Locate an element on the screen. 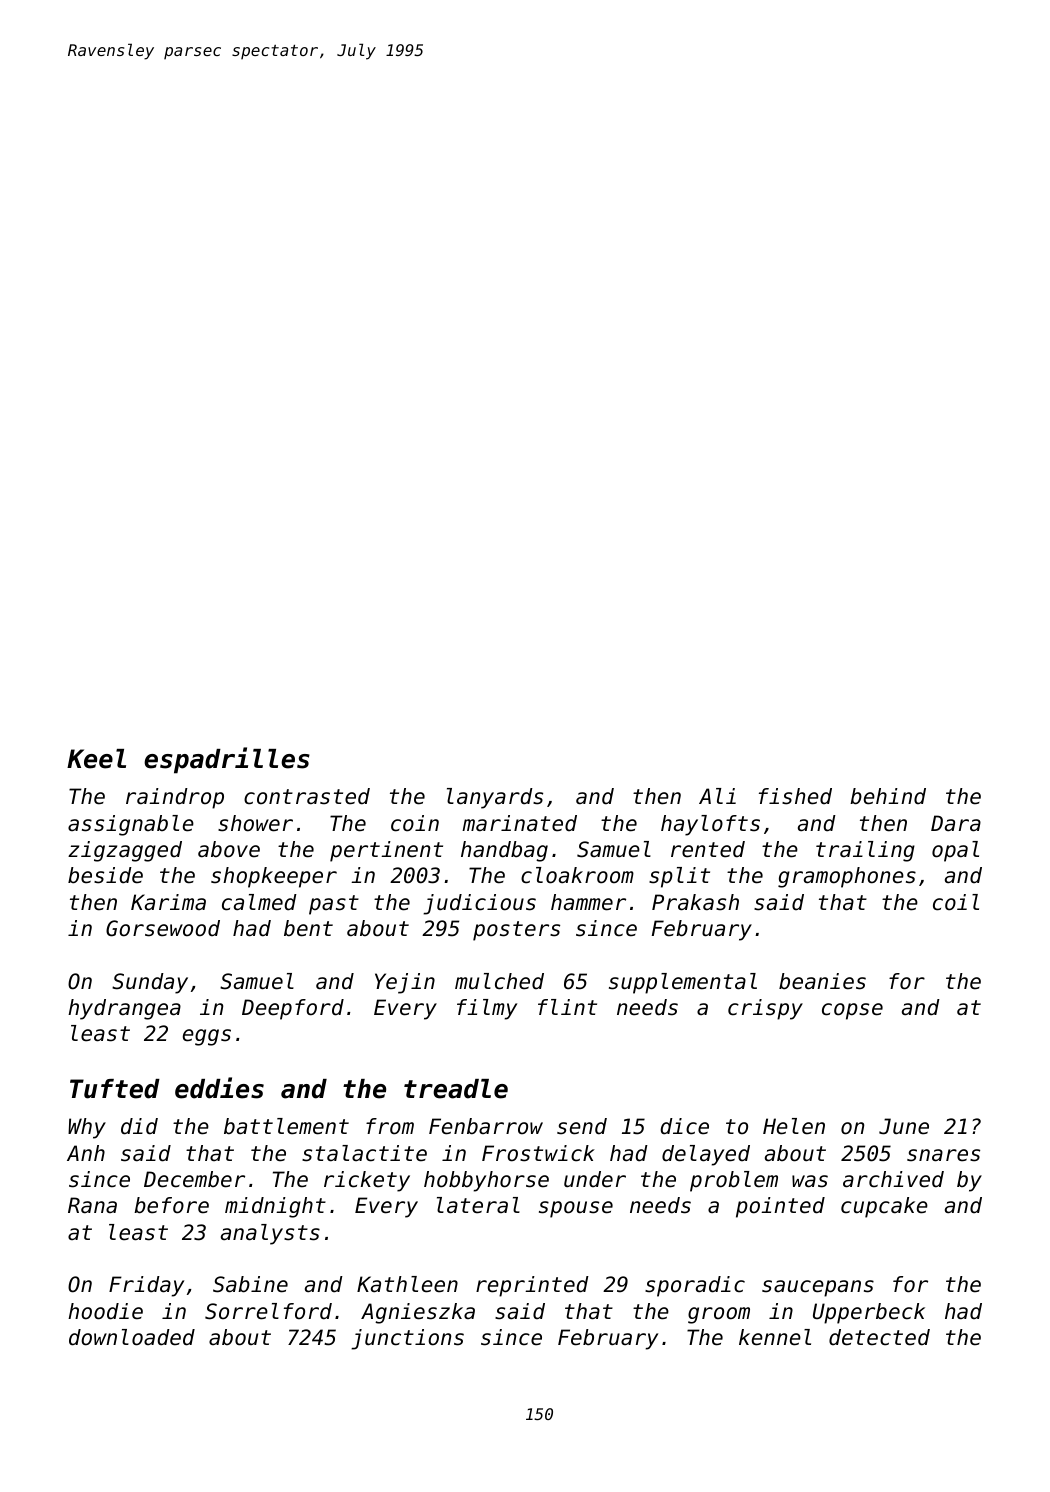 The height and width of the screenshot is (1492, 1050). Sunday is located at coordinates (150, 983).
